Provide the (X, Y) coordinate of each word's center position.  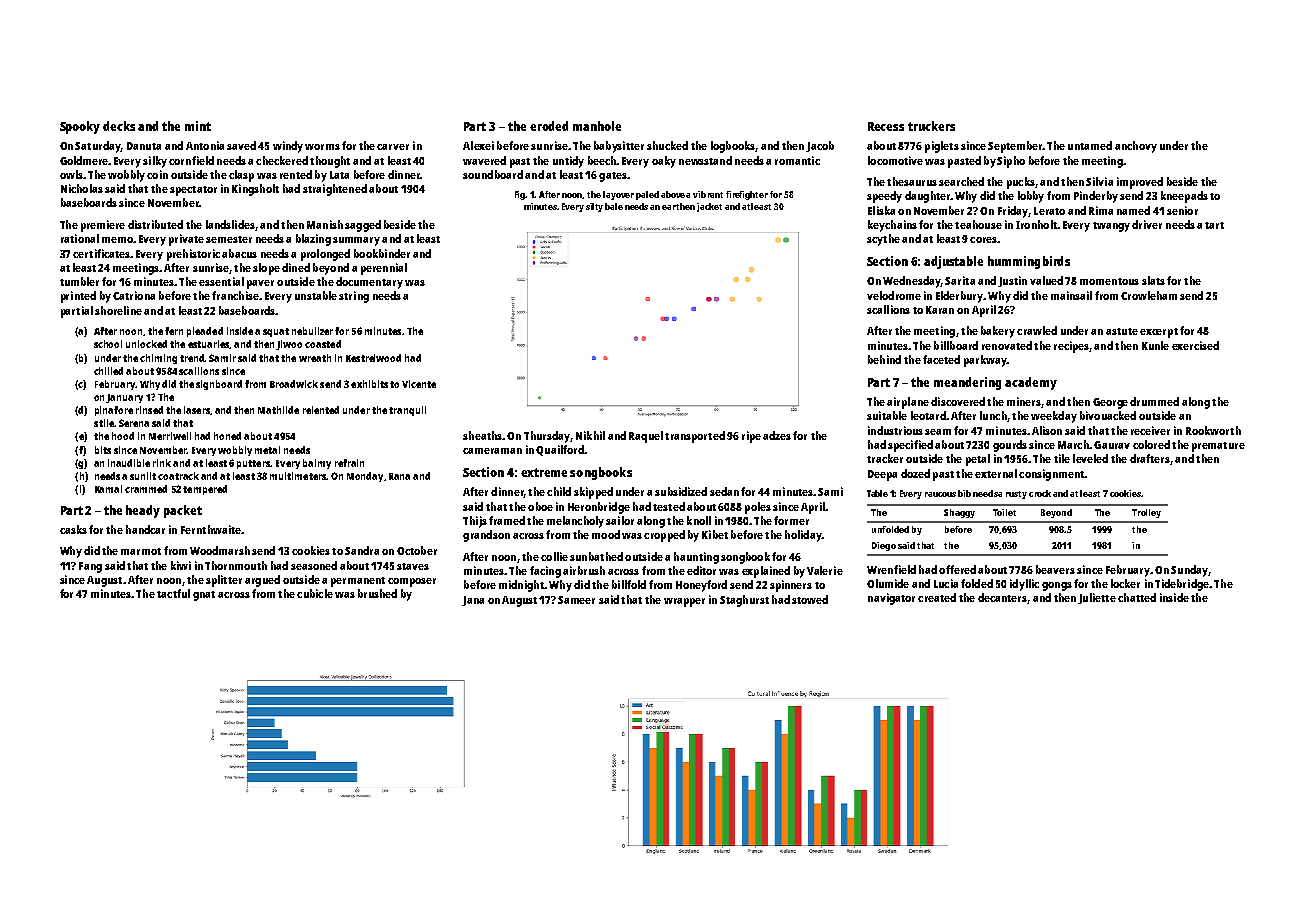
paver (260, 284)
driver (1147, 224)
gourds (1010, 446)
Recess (886, 126)
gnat (204, 596)
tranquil (407, 411)
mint (198, 126)
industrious (895, 430)
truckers (931, 126)
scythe (883, 240)
